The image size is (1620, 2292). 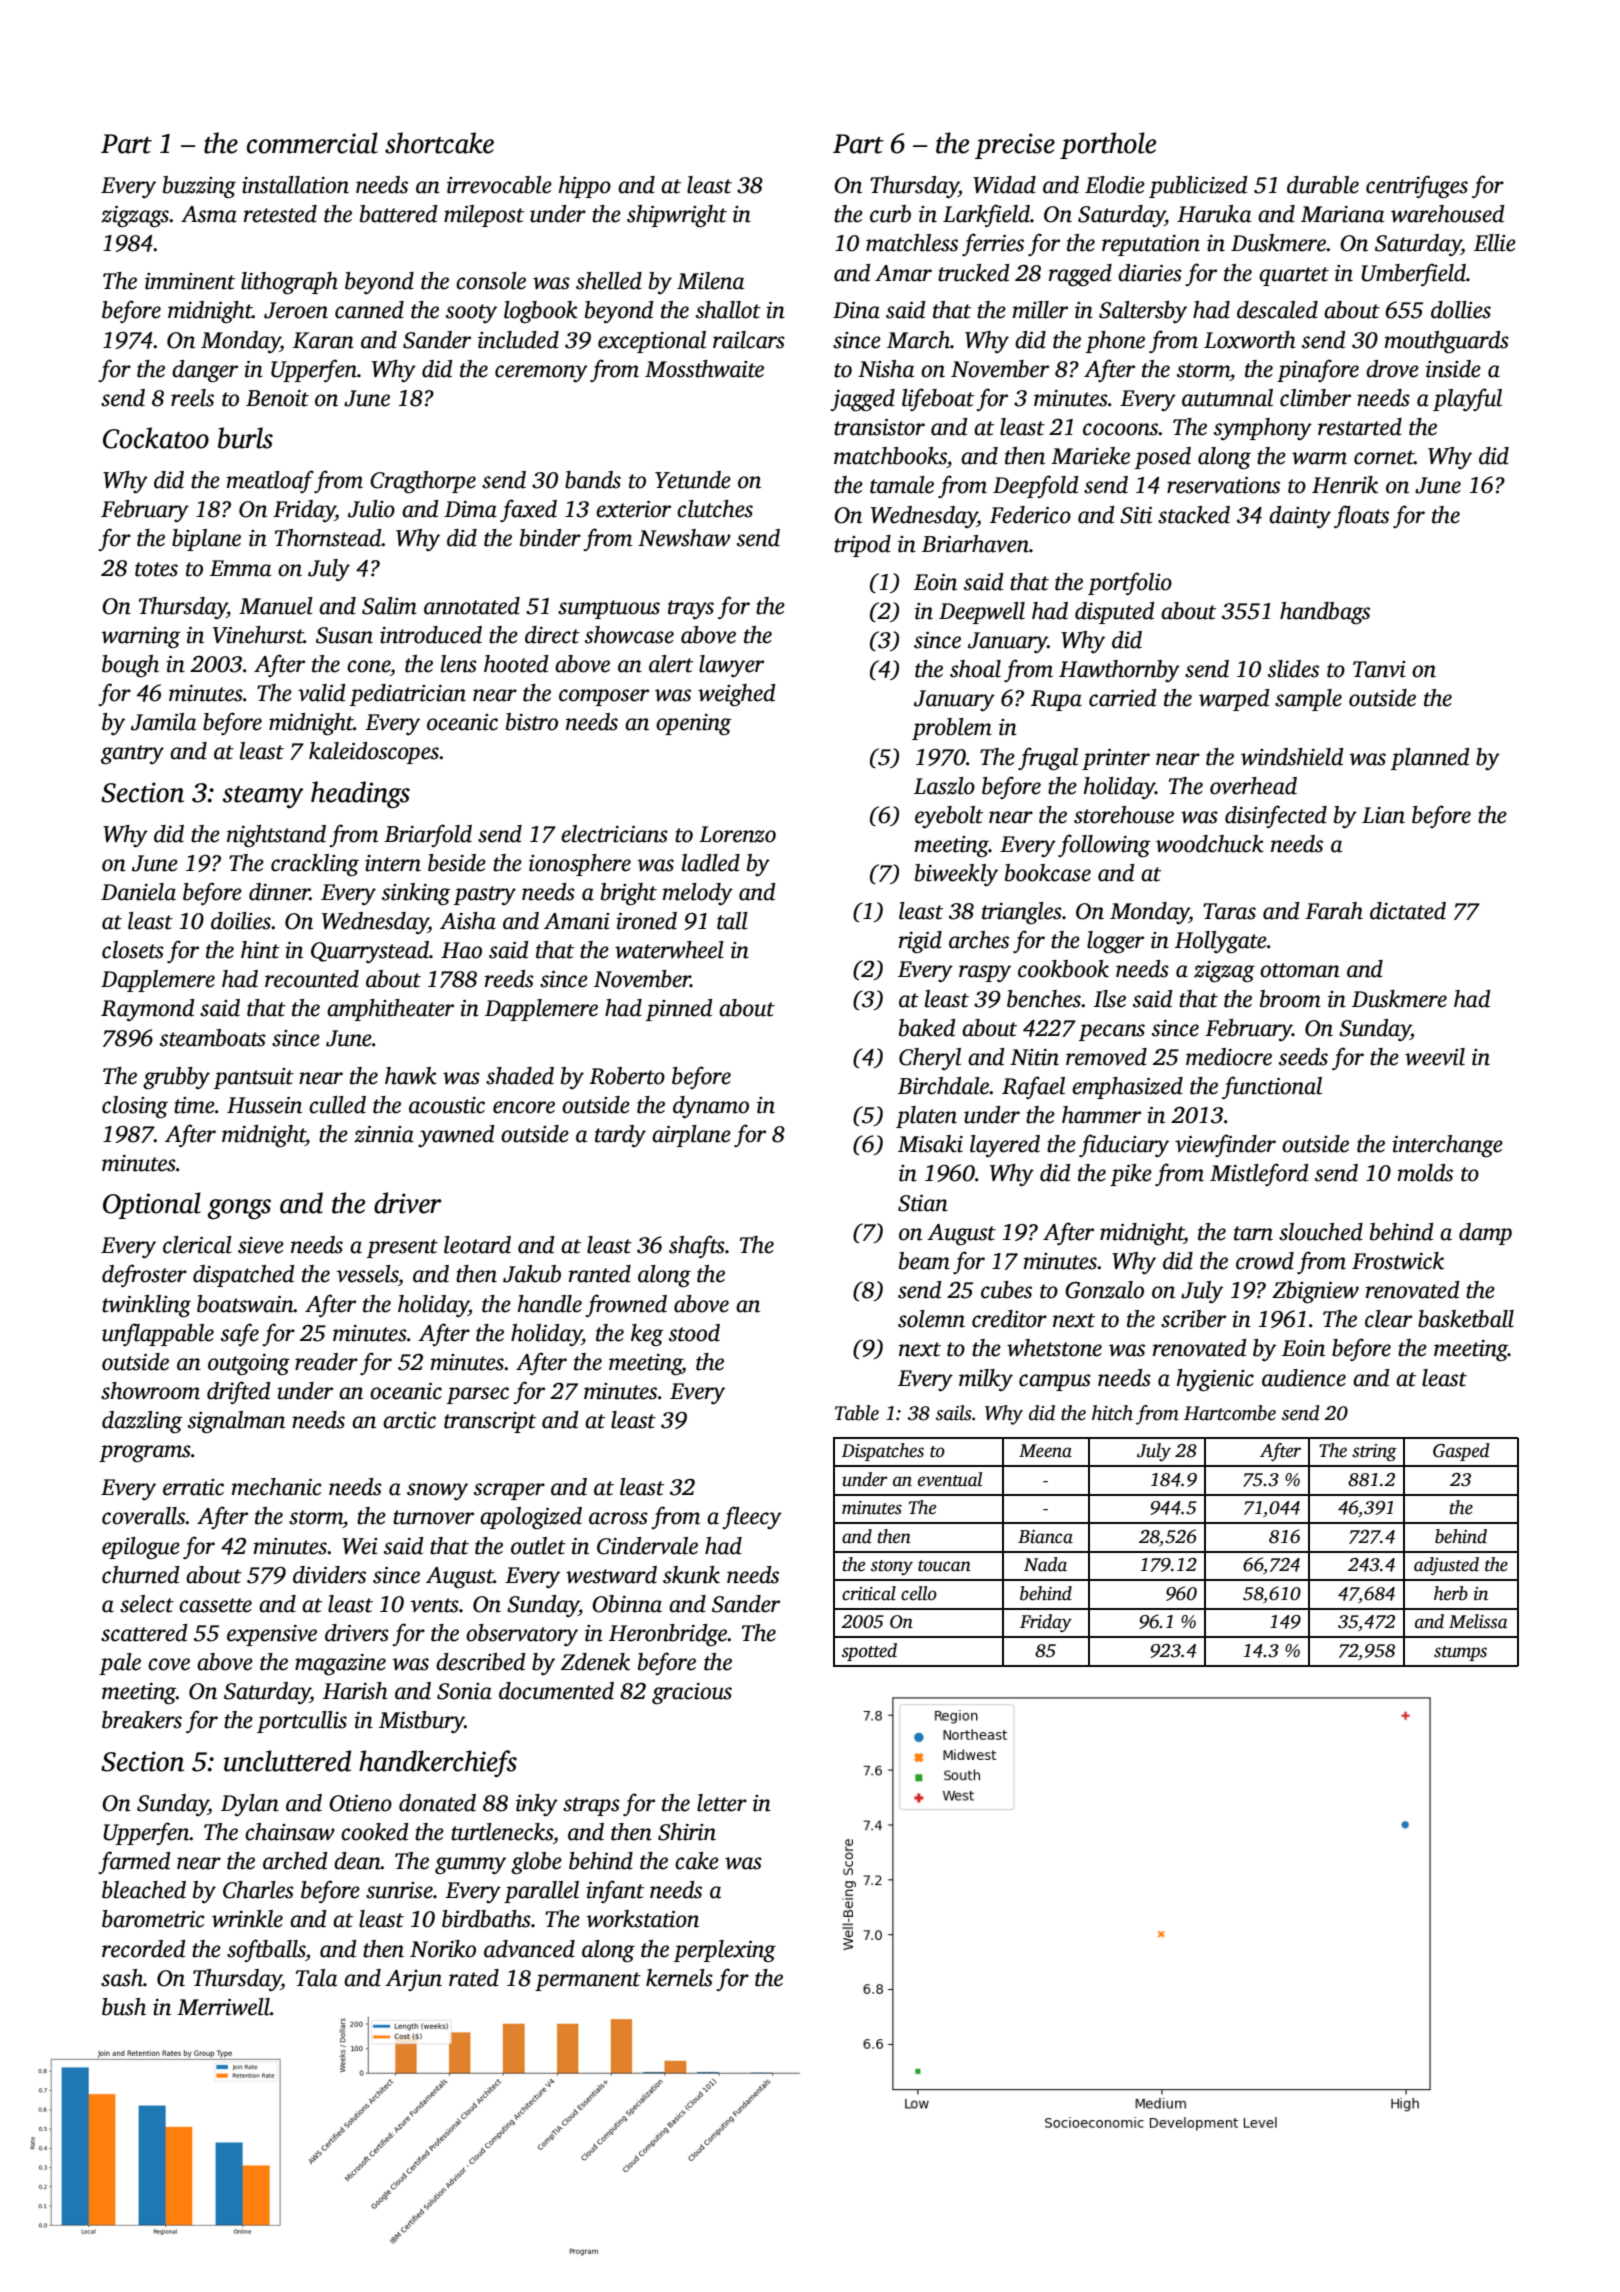 I want to click on irrevocable, so click(x=499, y=185).
